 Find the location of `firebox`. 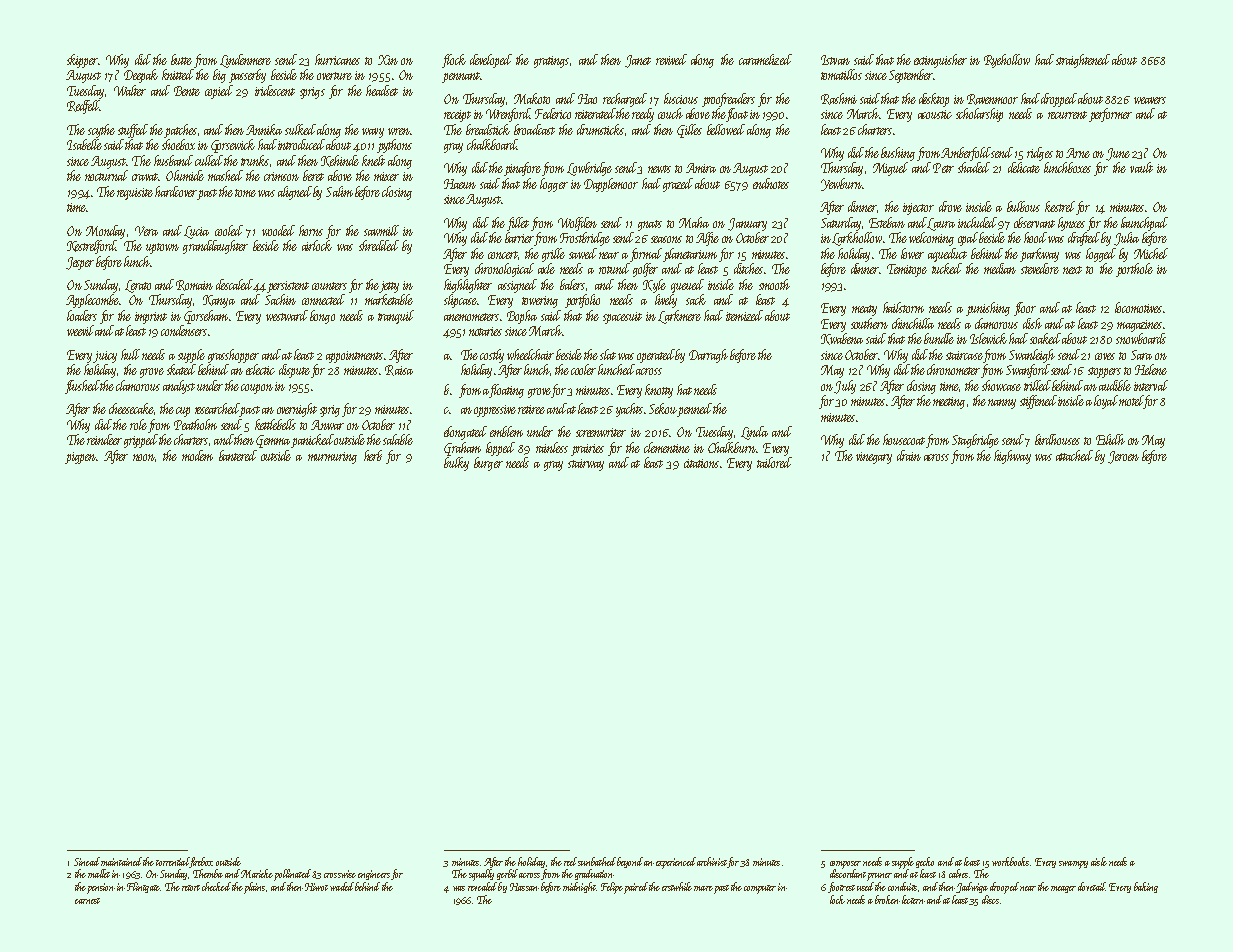

firebox is located at coordinates (201, 862).
